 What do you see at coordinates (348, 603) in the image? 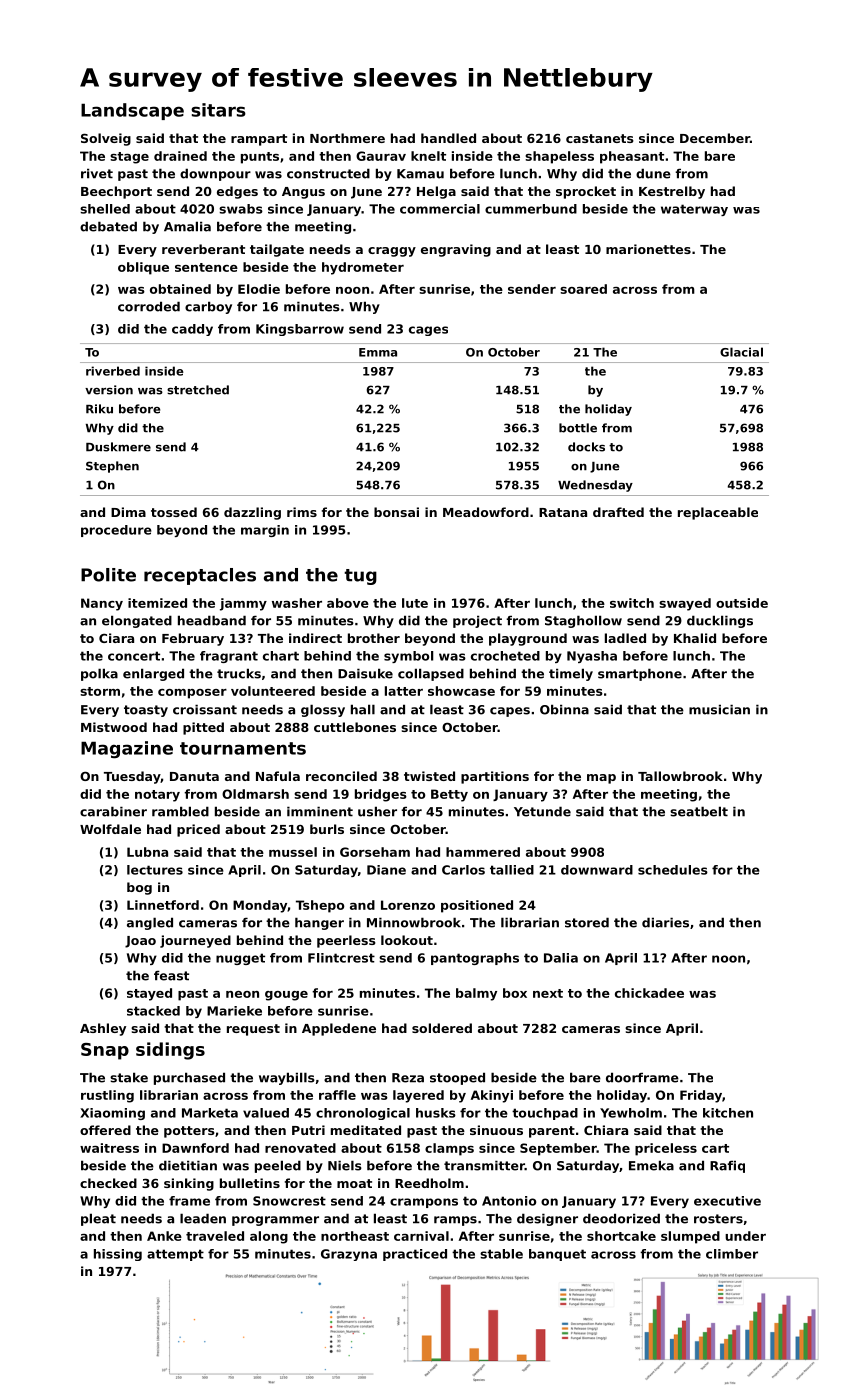
I see `above` at bounding box center [348, 603].
